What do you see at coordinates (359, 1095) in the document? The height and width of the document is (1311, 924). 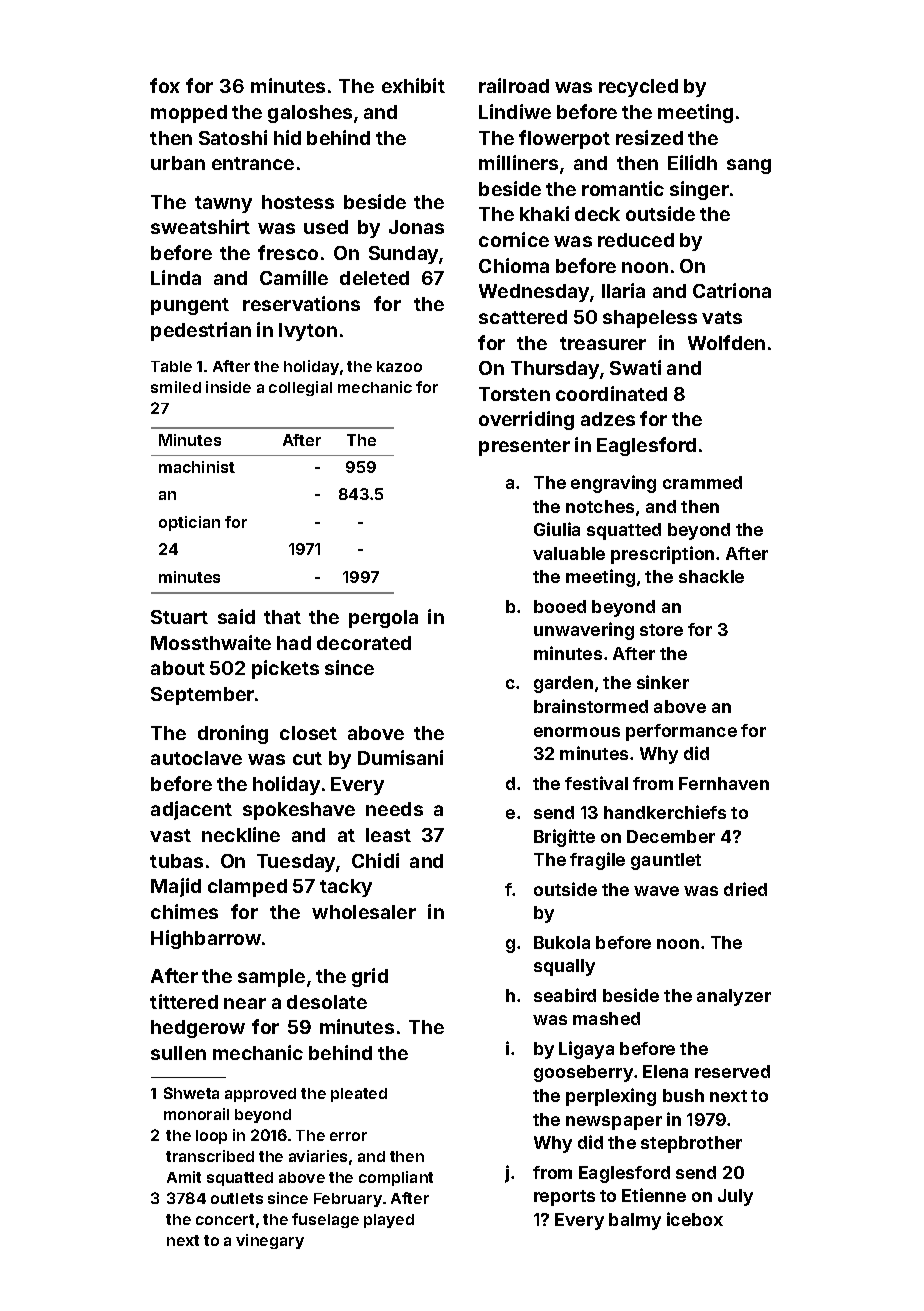 I see `pleated` at bounding box center [359, 1095].
